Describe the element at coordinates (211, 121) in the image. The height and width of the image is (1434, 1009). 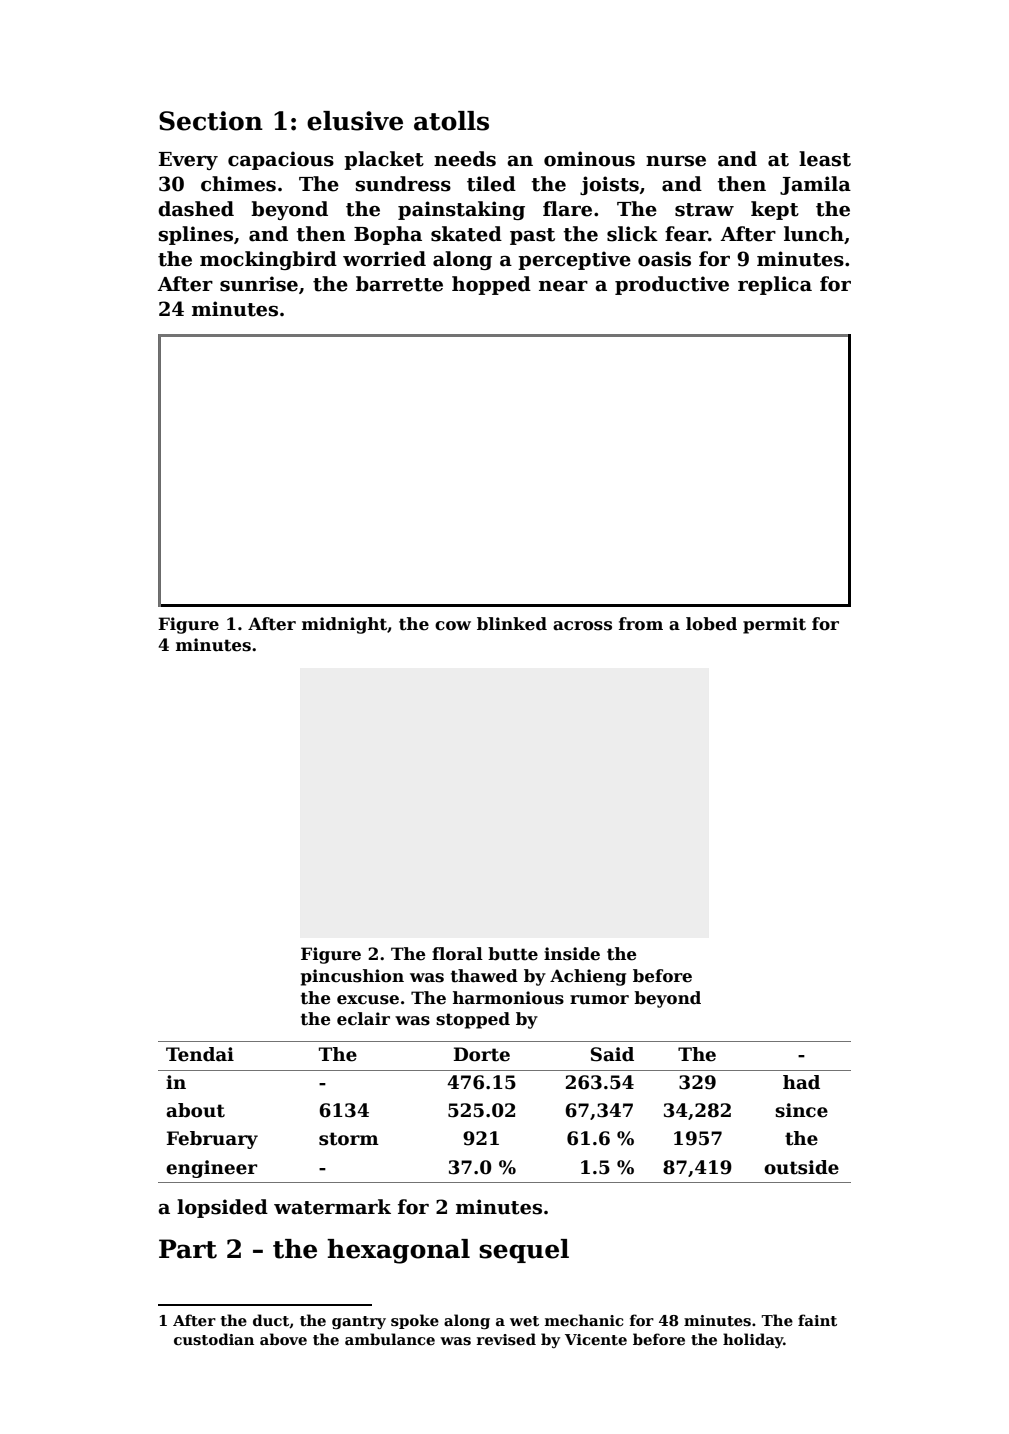
I see `Section` at that location.
